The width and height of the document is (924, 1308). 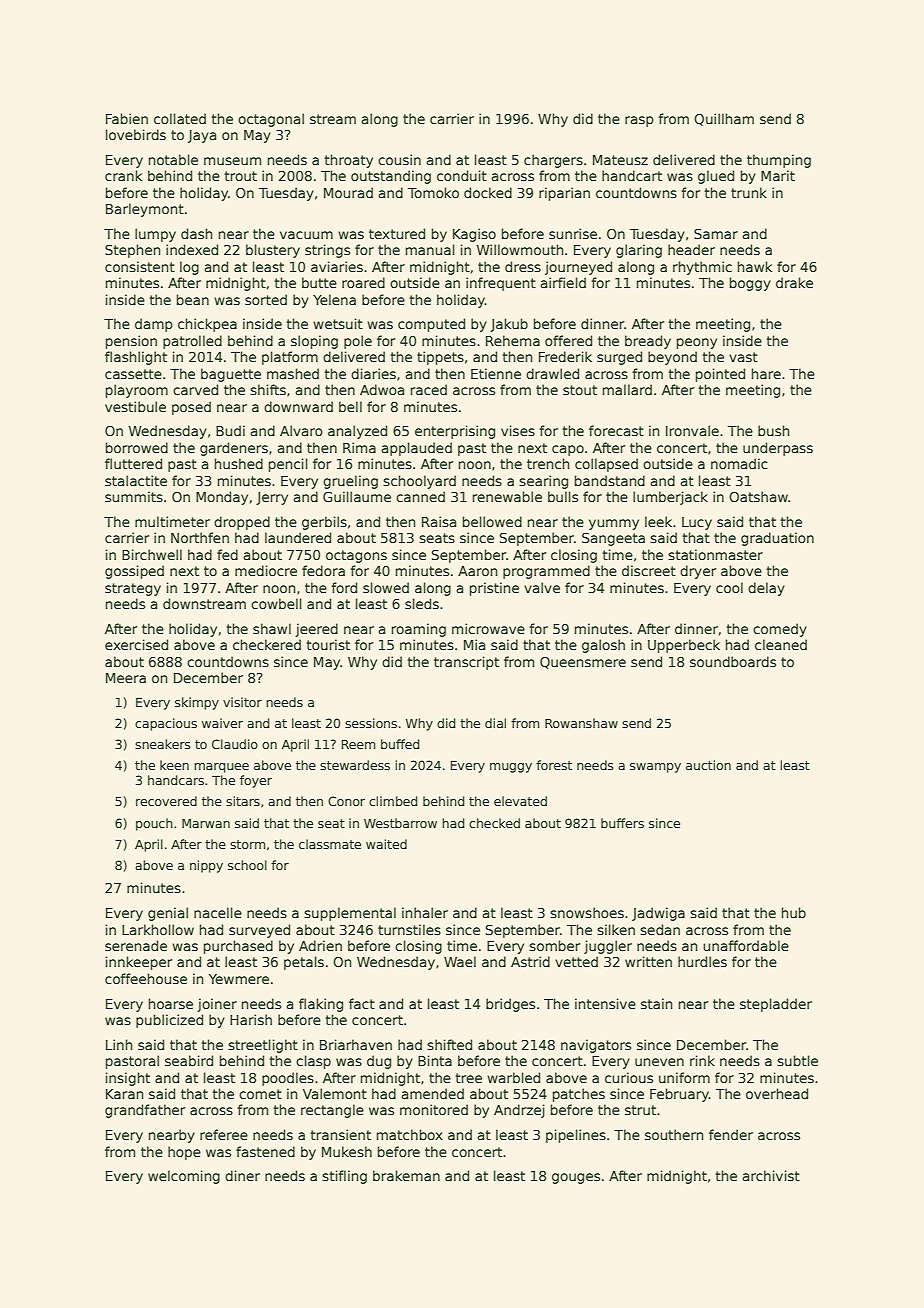 What do you see at coordinates (568, 450) in the document?
I see `capo` at bounding box center [568, 450].
